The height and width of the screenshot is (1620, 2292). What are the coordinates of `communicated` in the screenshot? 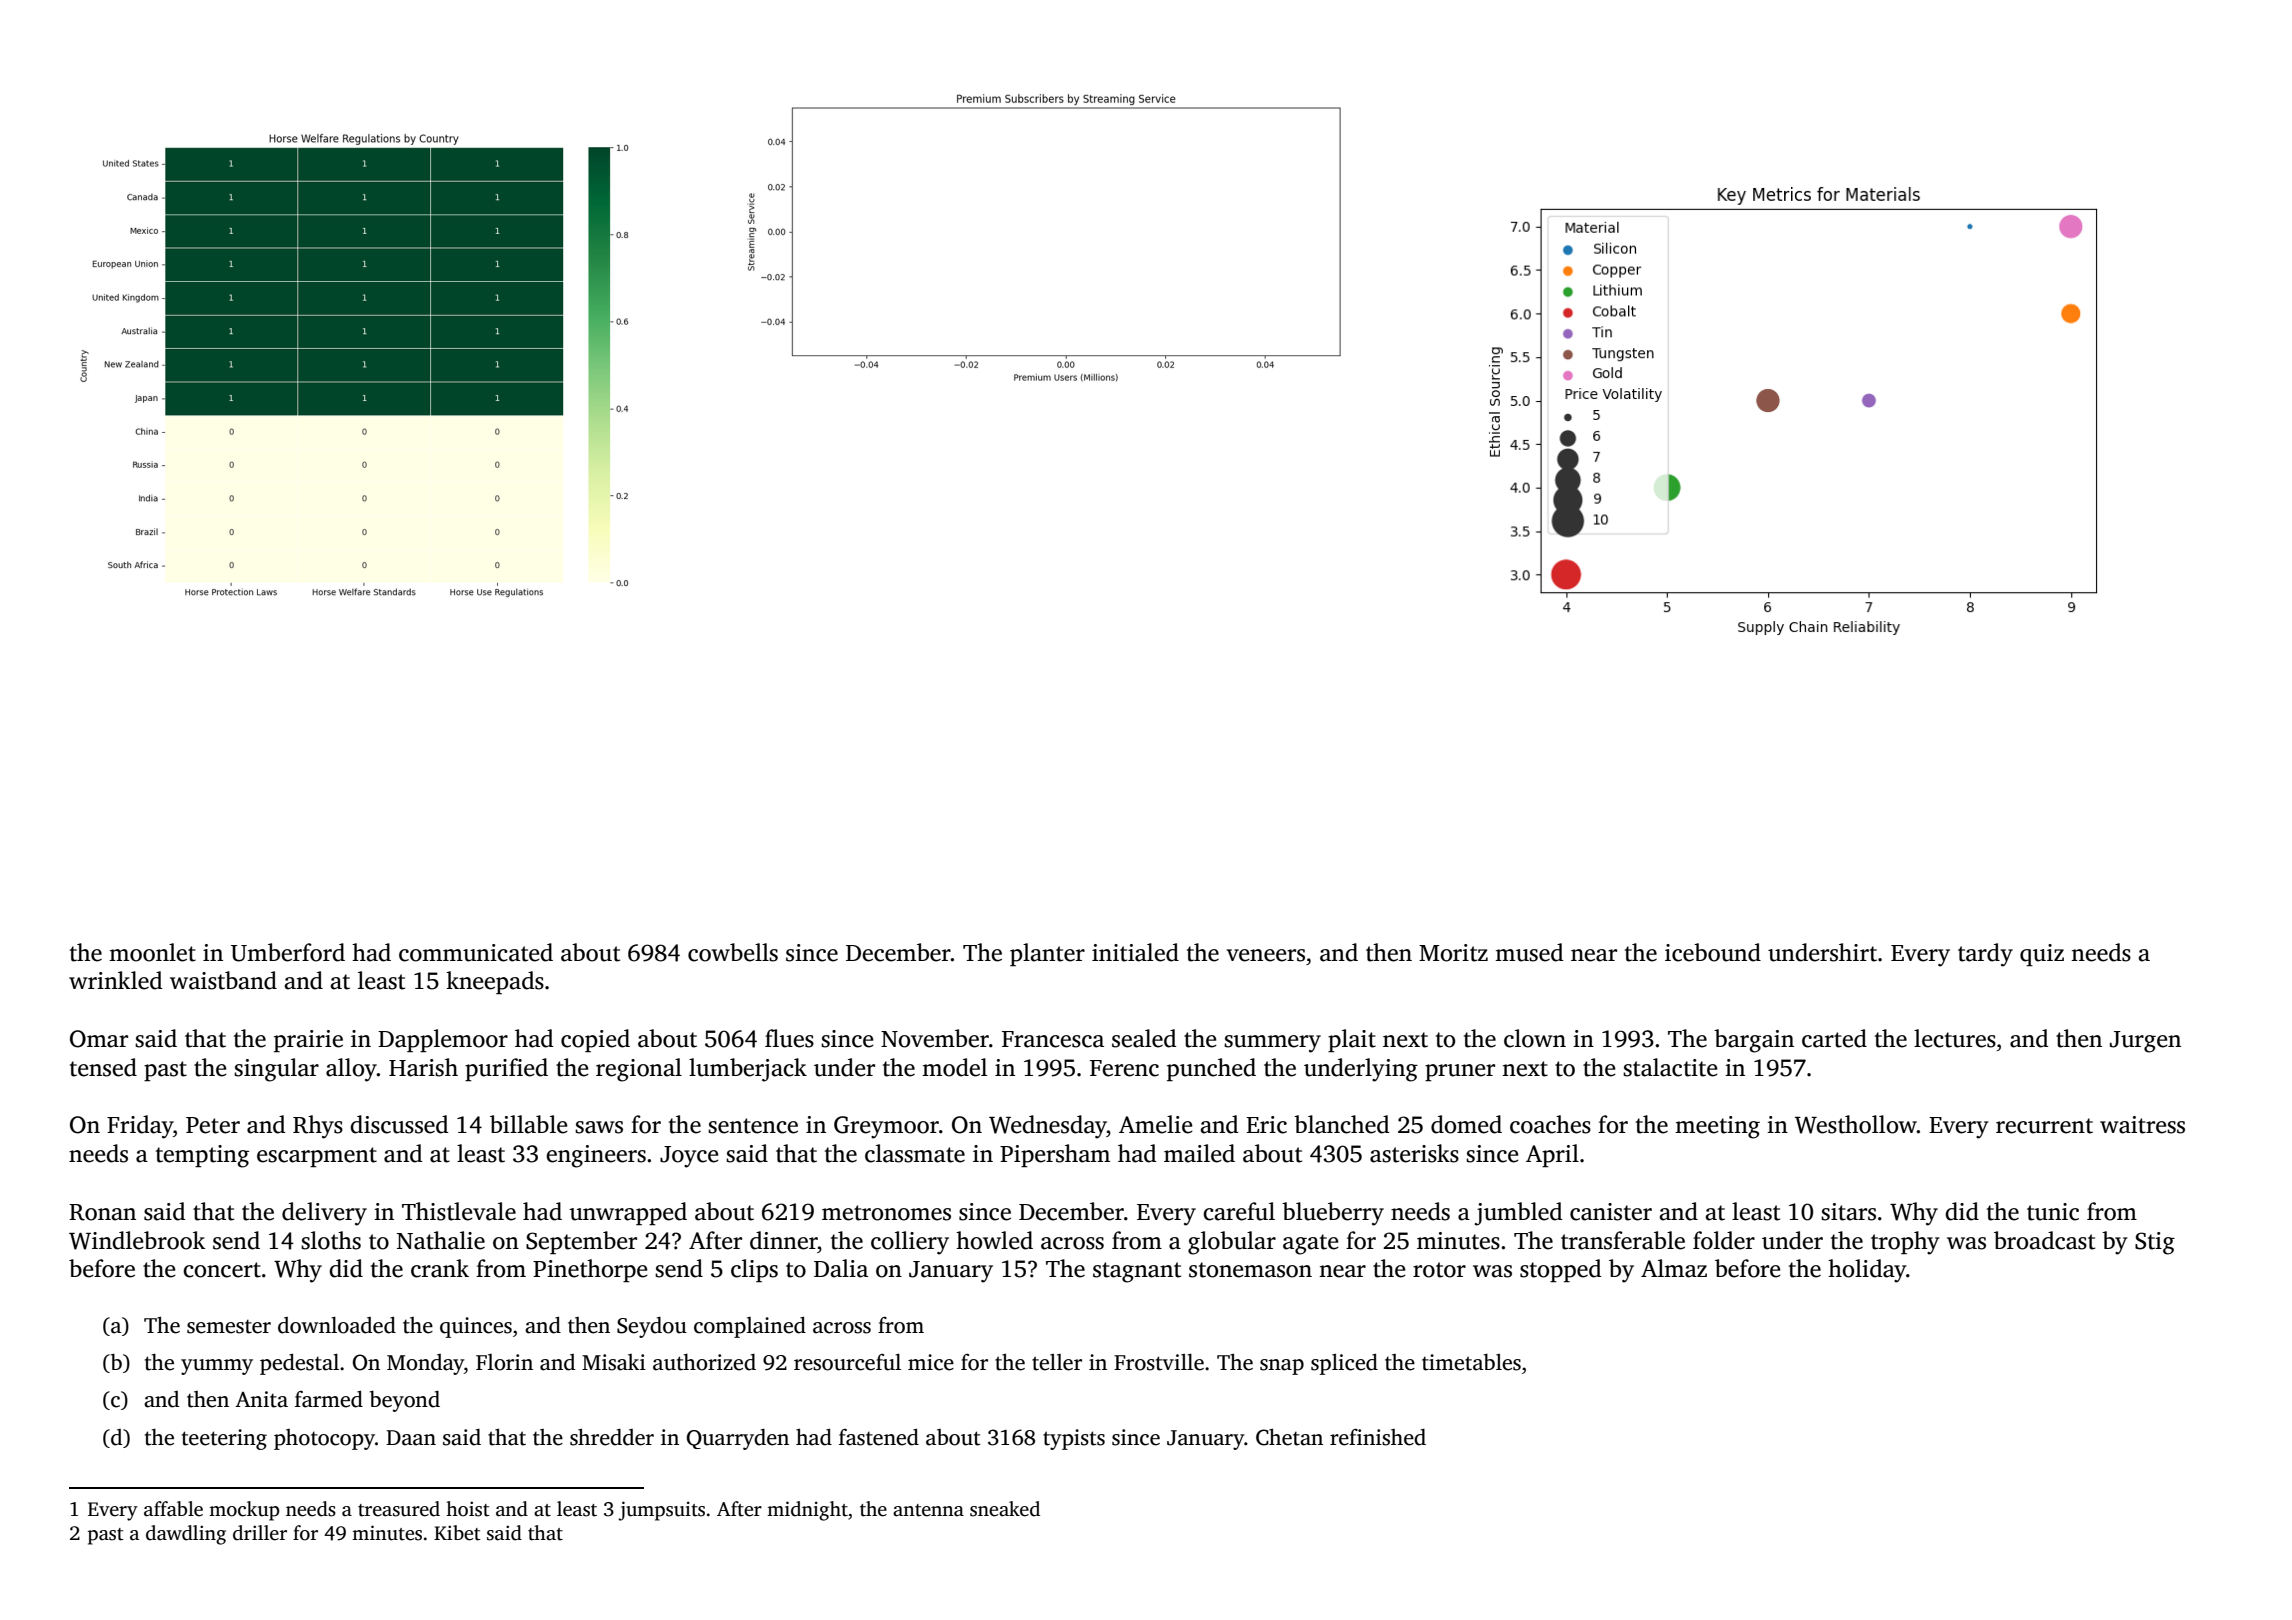 It's located at (476, 952).
